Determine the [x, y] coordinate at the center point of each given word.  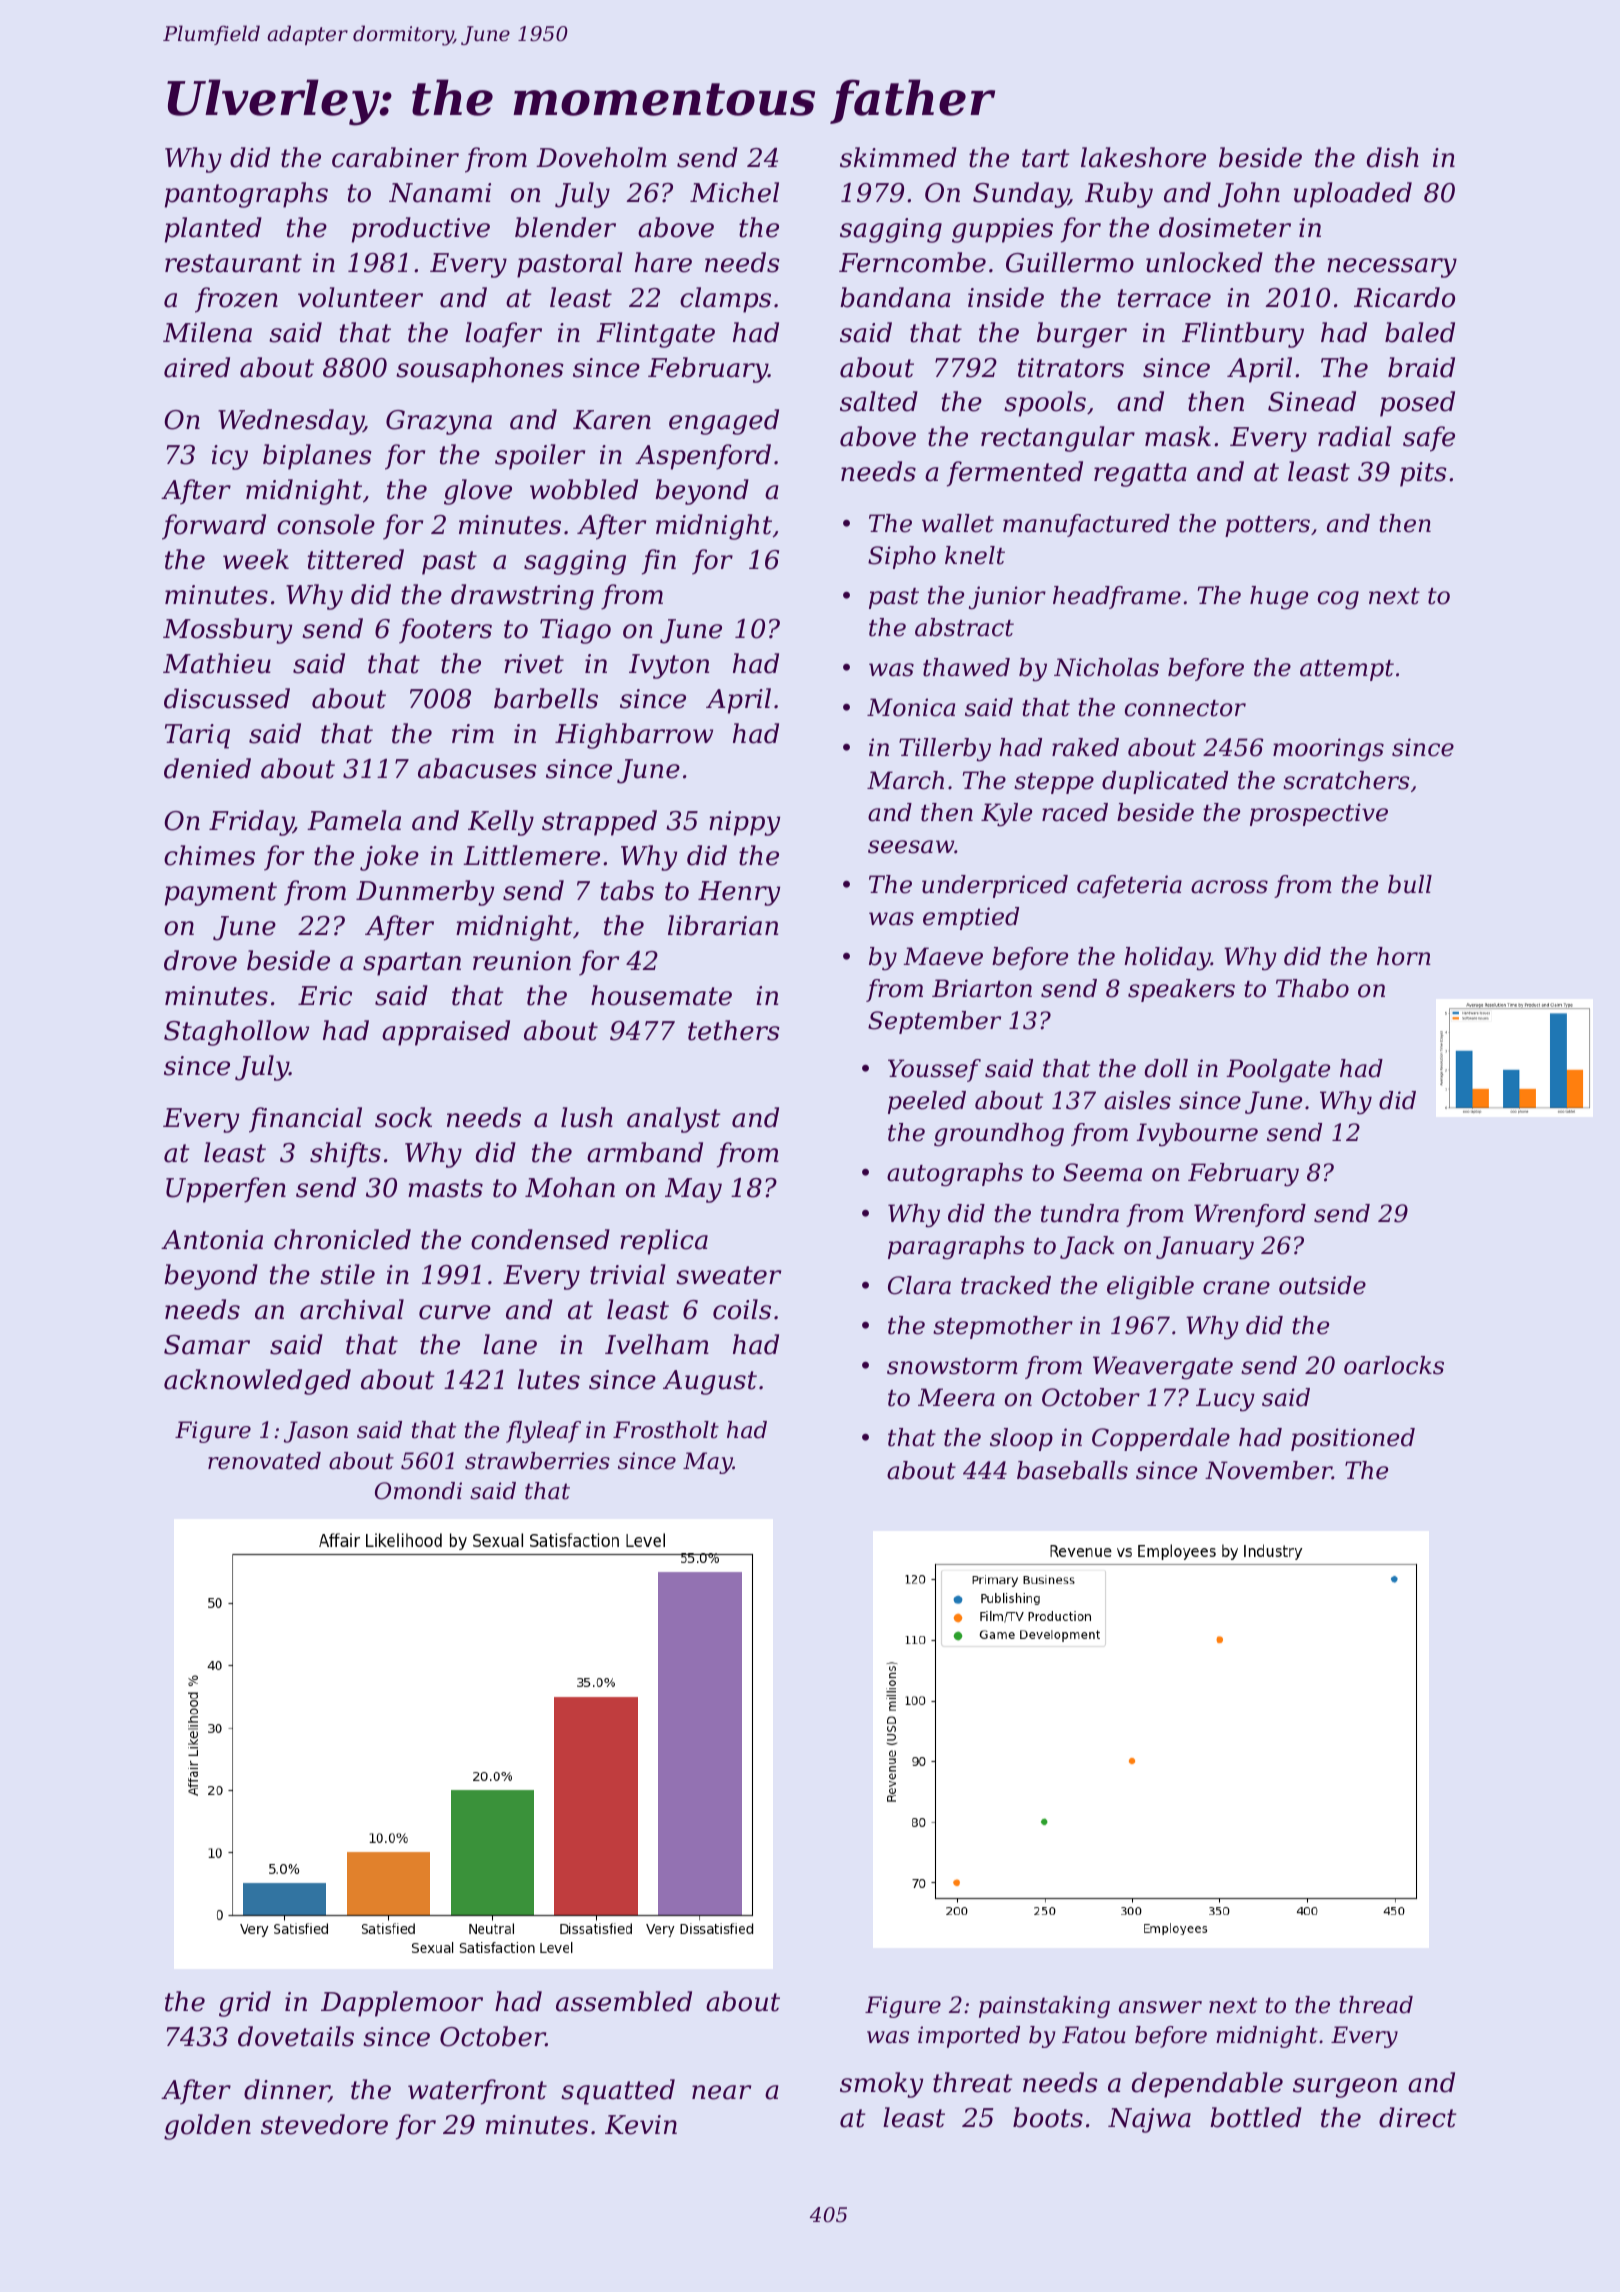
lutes [549, 1379]
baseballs [1072, 1470]
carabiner [395, 157]
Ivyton [669, 666]
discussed [227, 698]
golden [207, 2127]
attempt [1347, 670]
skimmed [898, 157]
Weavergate [1163, 1367]
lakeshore [1143, 157]
